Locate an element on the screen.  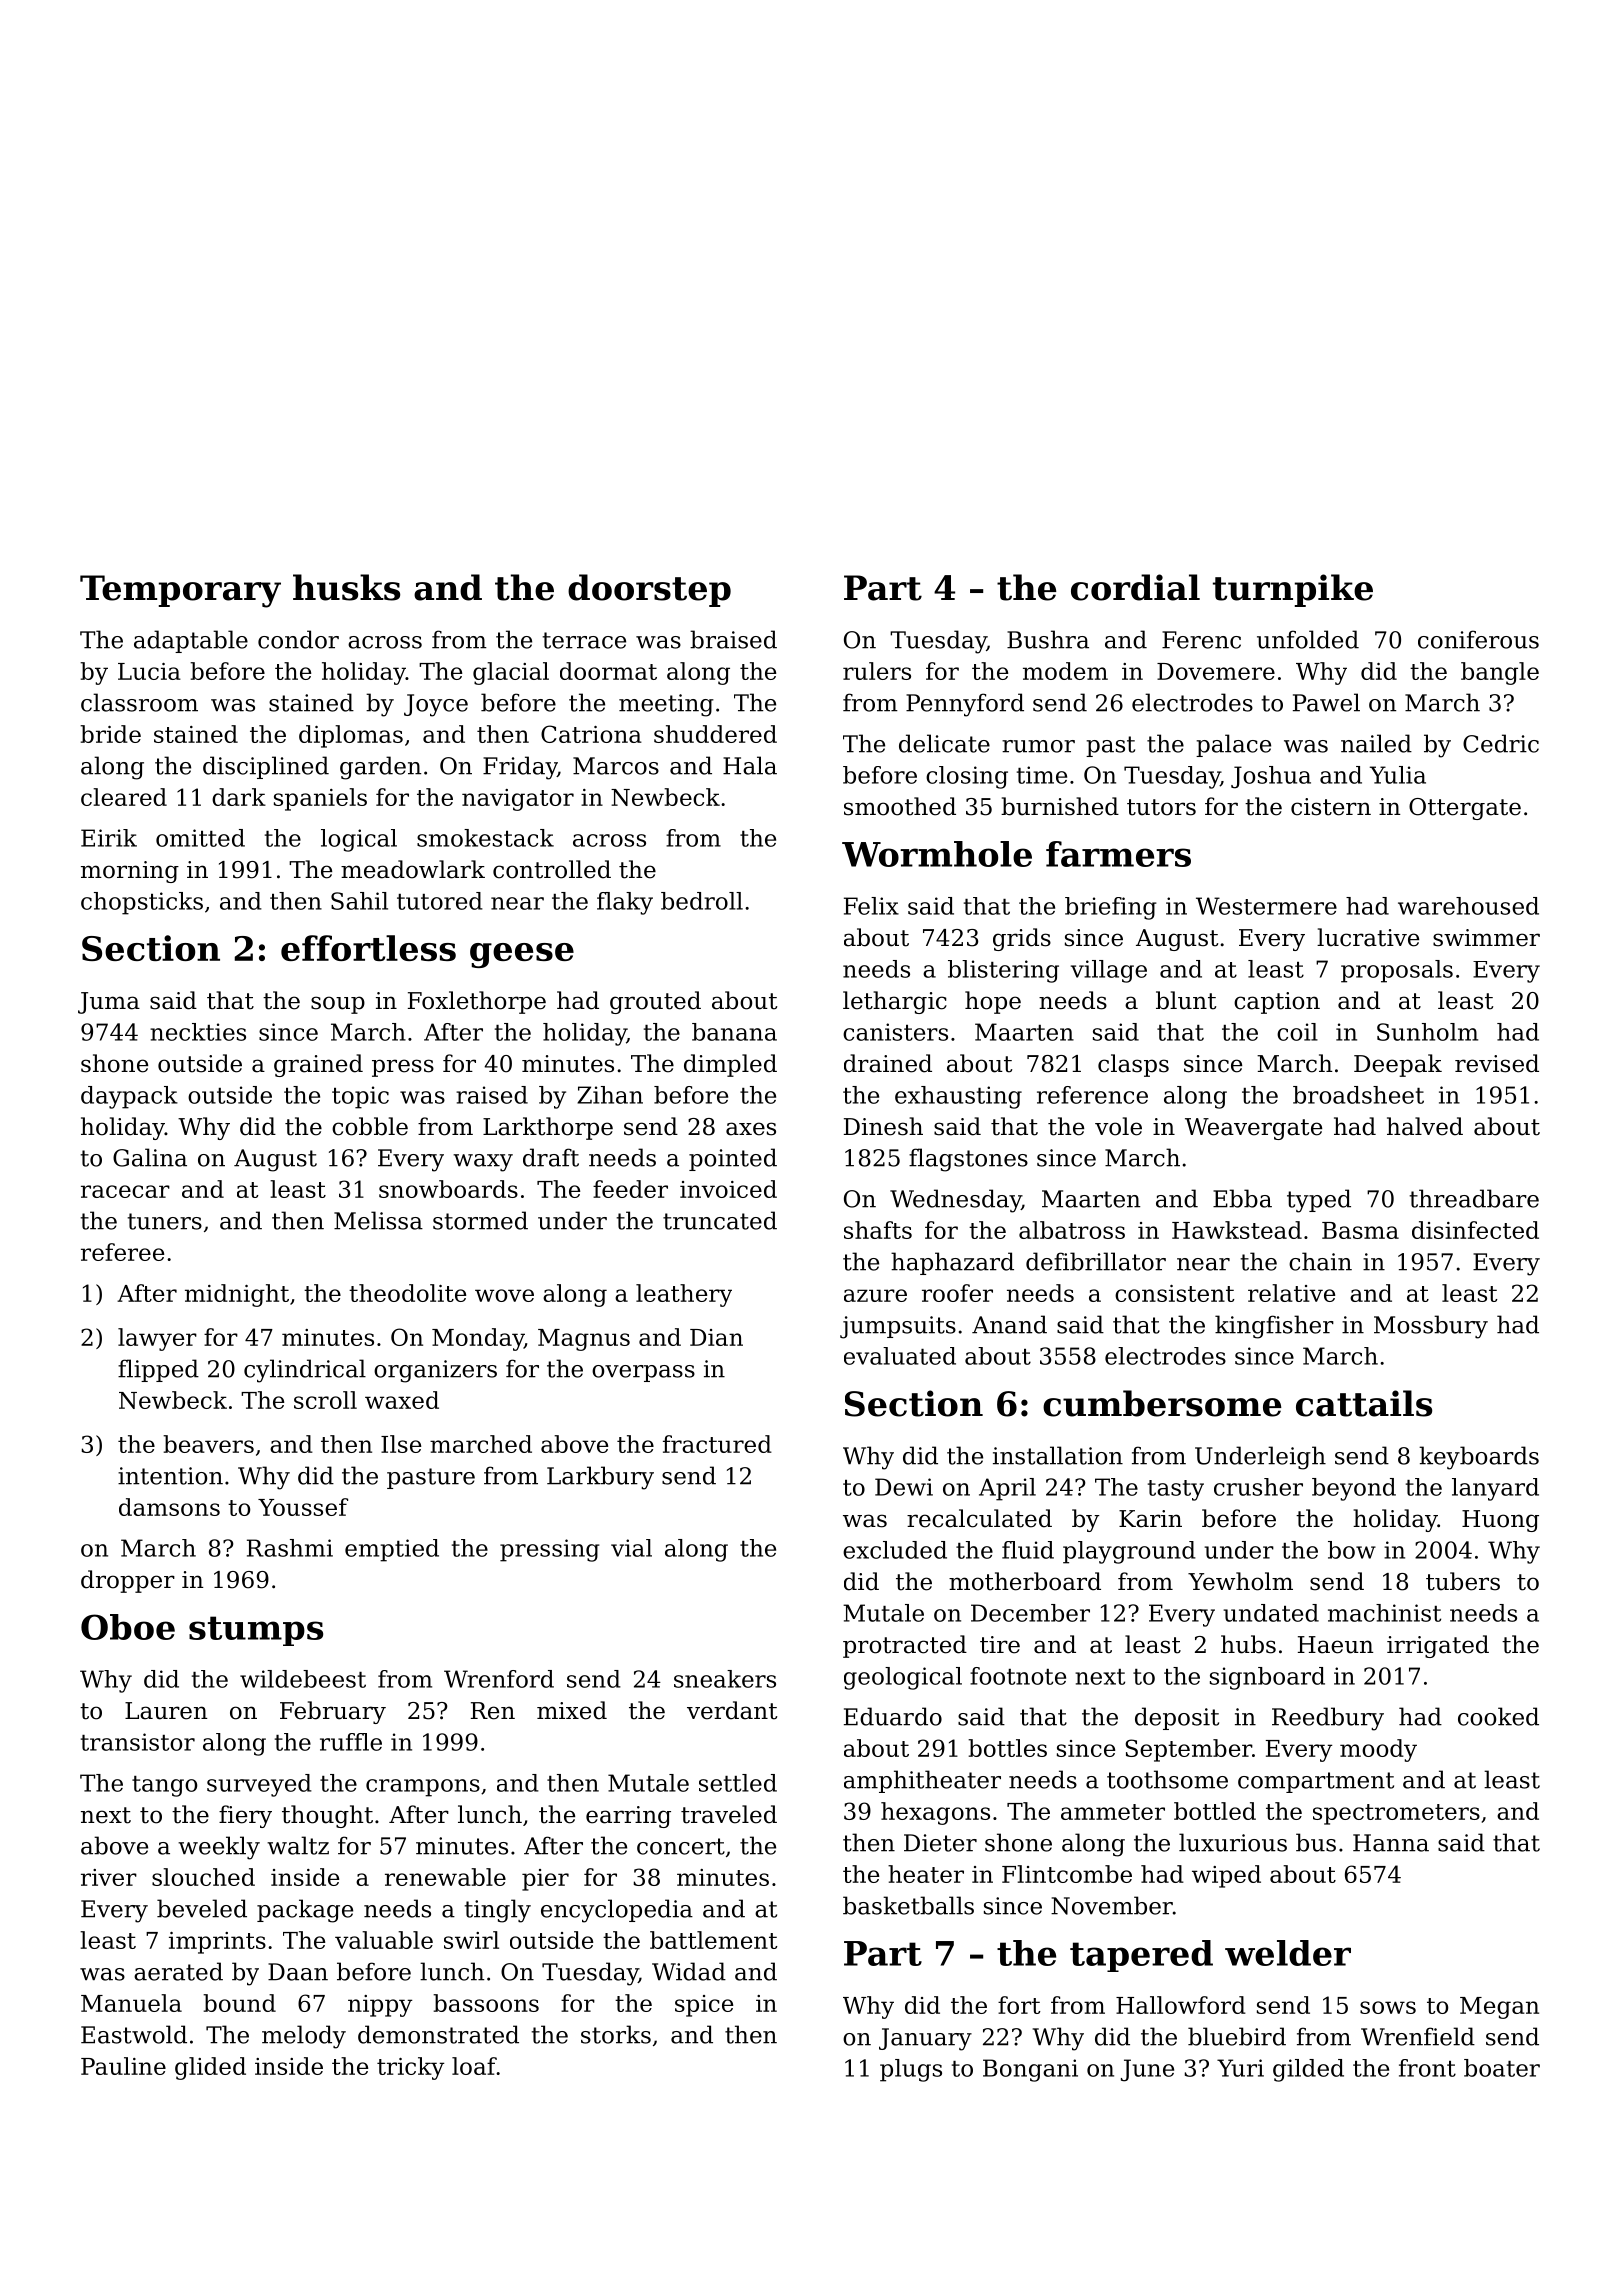
Hala is located at coordinates (750, 765).
